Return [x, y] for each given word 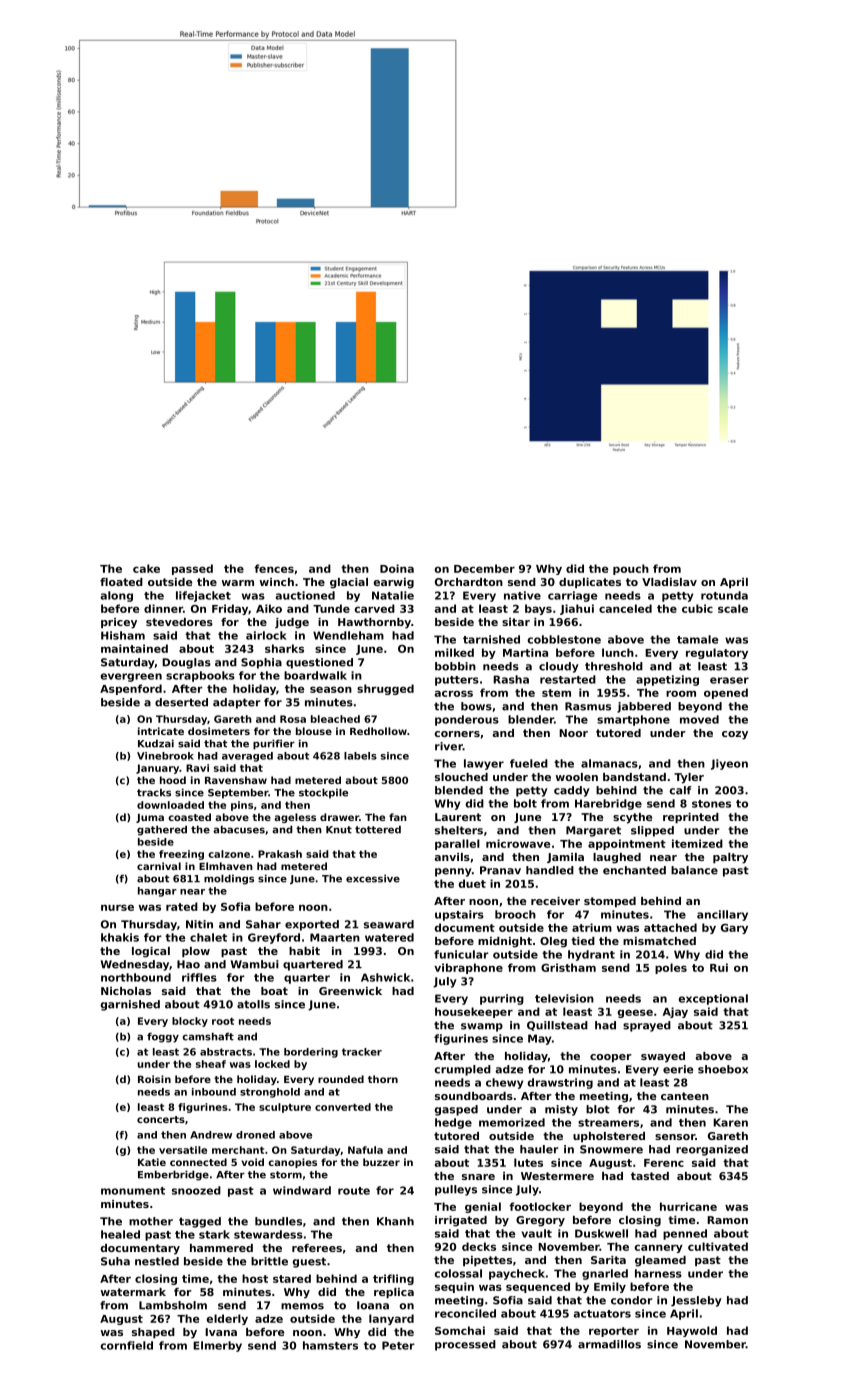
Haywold [692, 1331]
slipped [652, 831]
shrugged [385, 689]
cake [146, 568]
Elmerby [217, 1346]
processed [465, 1345]
